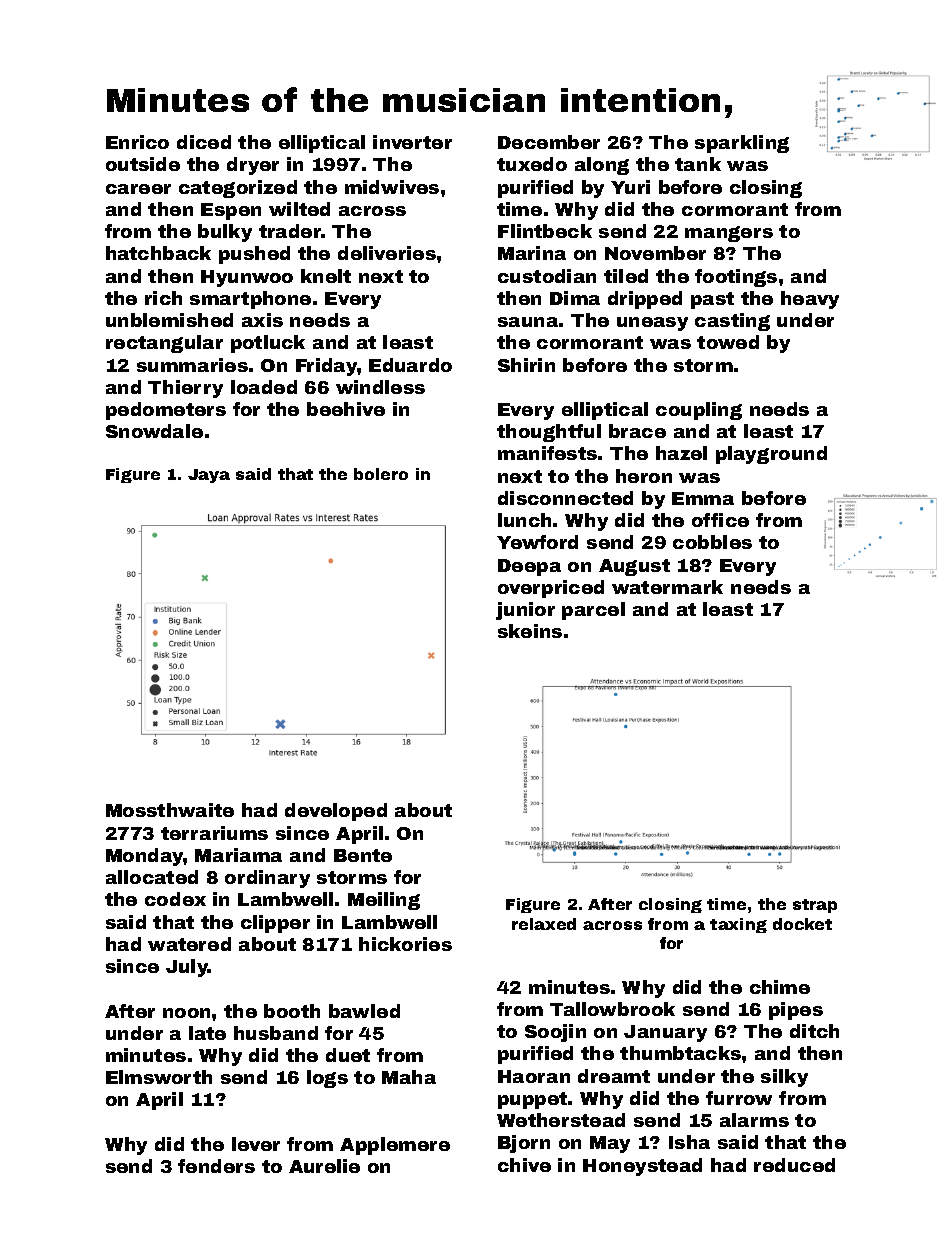 This screenshot has width=952, height=1233. What do you see at coordinates (736, 278) in the screenshot?
I see `footings` at bounding box center [736, 278].
